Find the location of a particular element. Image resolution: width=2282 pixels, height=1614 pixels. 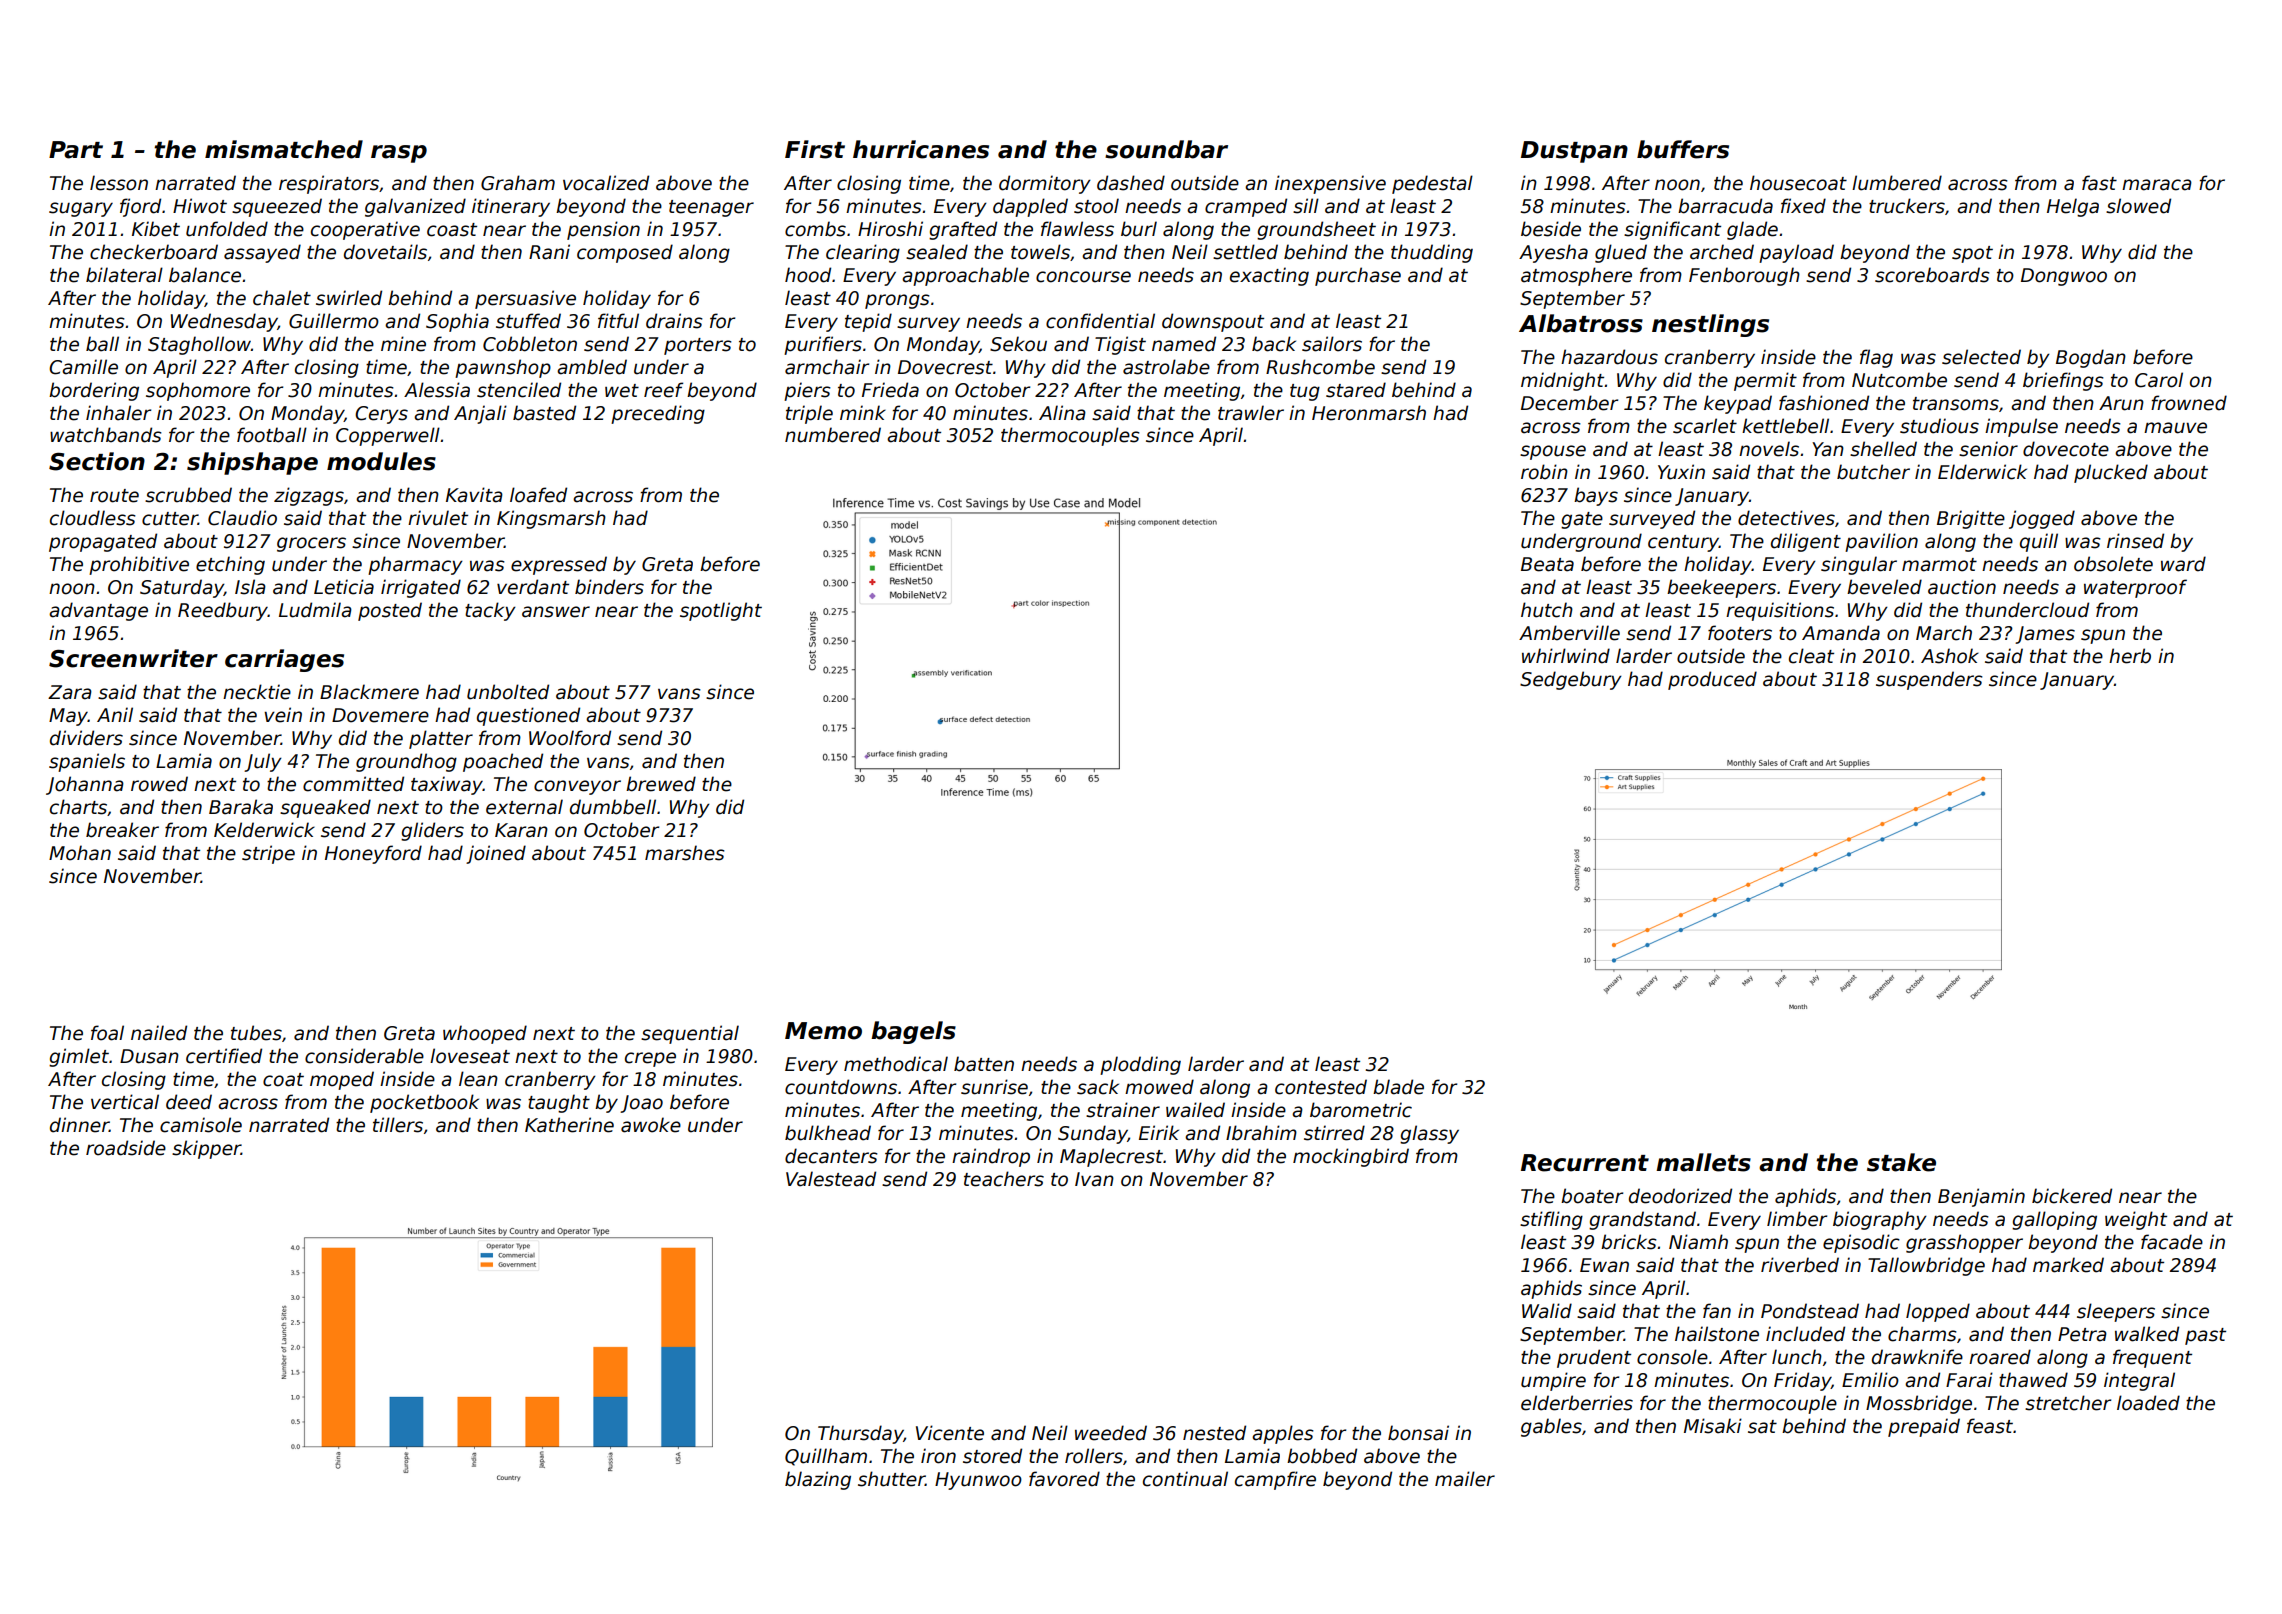

suspenders is located at coordinates (1929, 680).
